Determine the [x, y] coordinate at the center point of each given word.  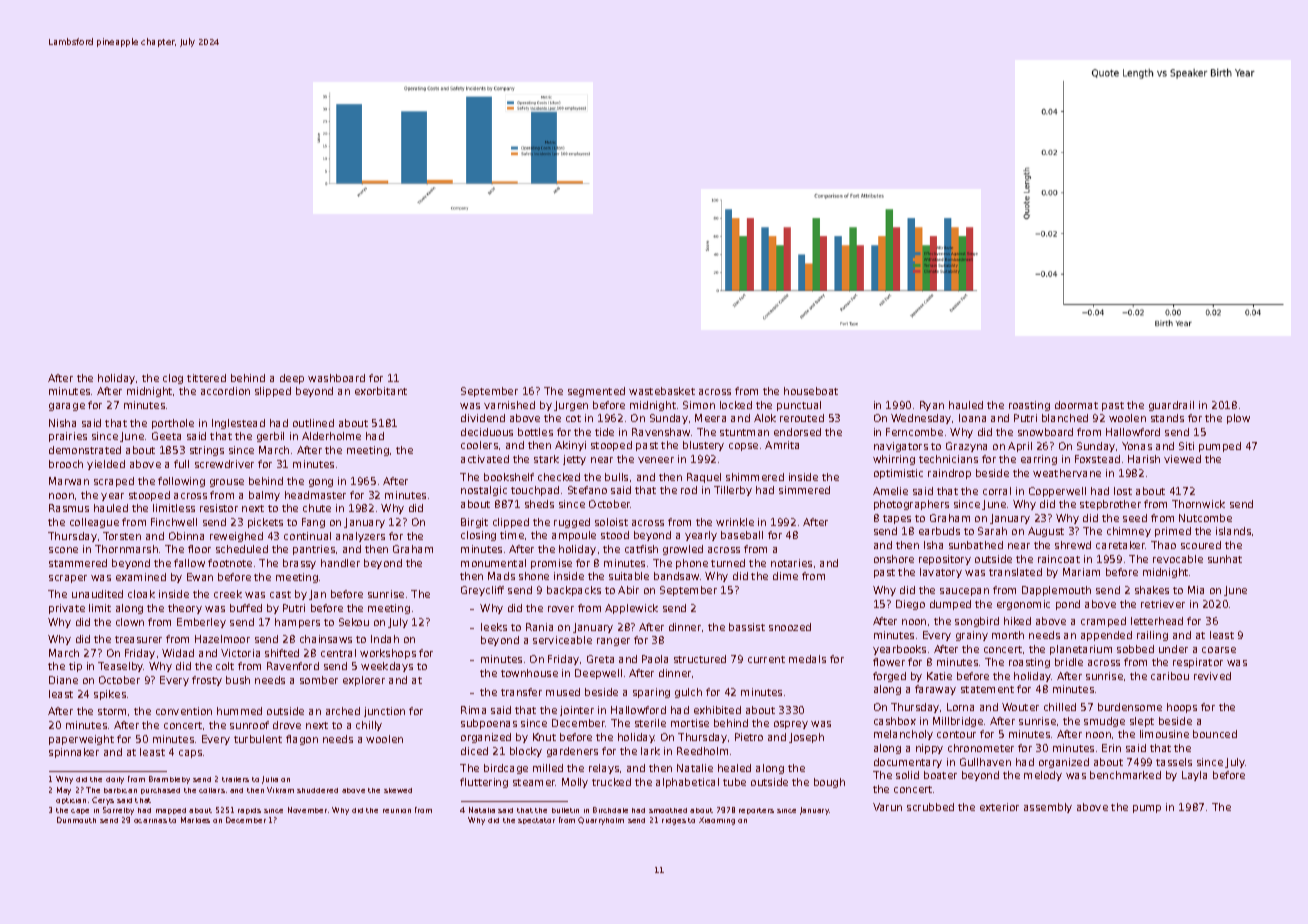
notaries [791, 563]
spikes [110, 695]
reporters [756, 811]
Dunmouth [76, 820]
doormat [1076, 405]
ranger [613, 642]
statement [987, 689]
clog [173, 379]
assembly [1048, 808]
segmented [596, 392]
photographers [911, 505]
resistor [219, 508]
